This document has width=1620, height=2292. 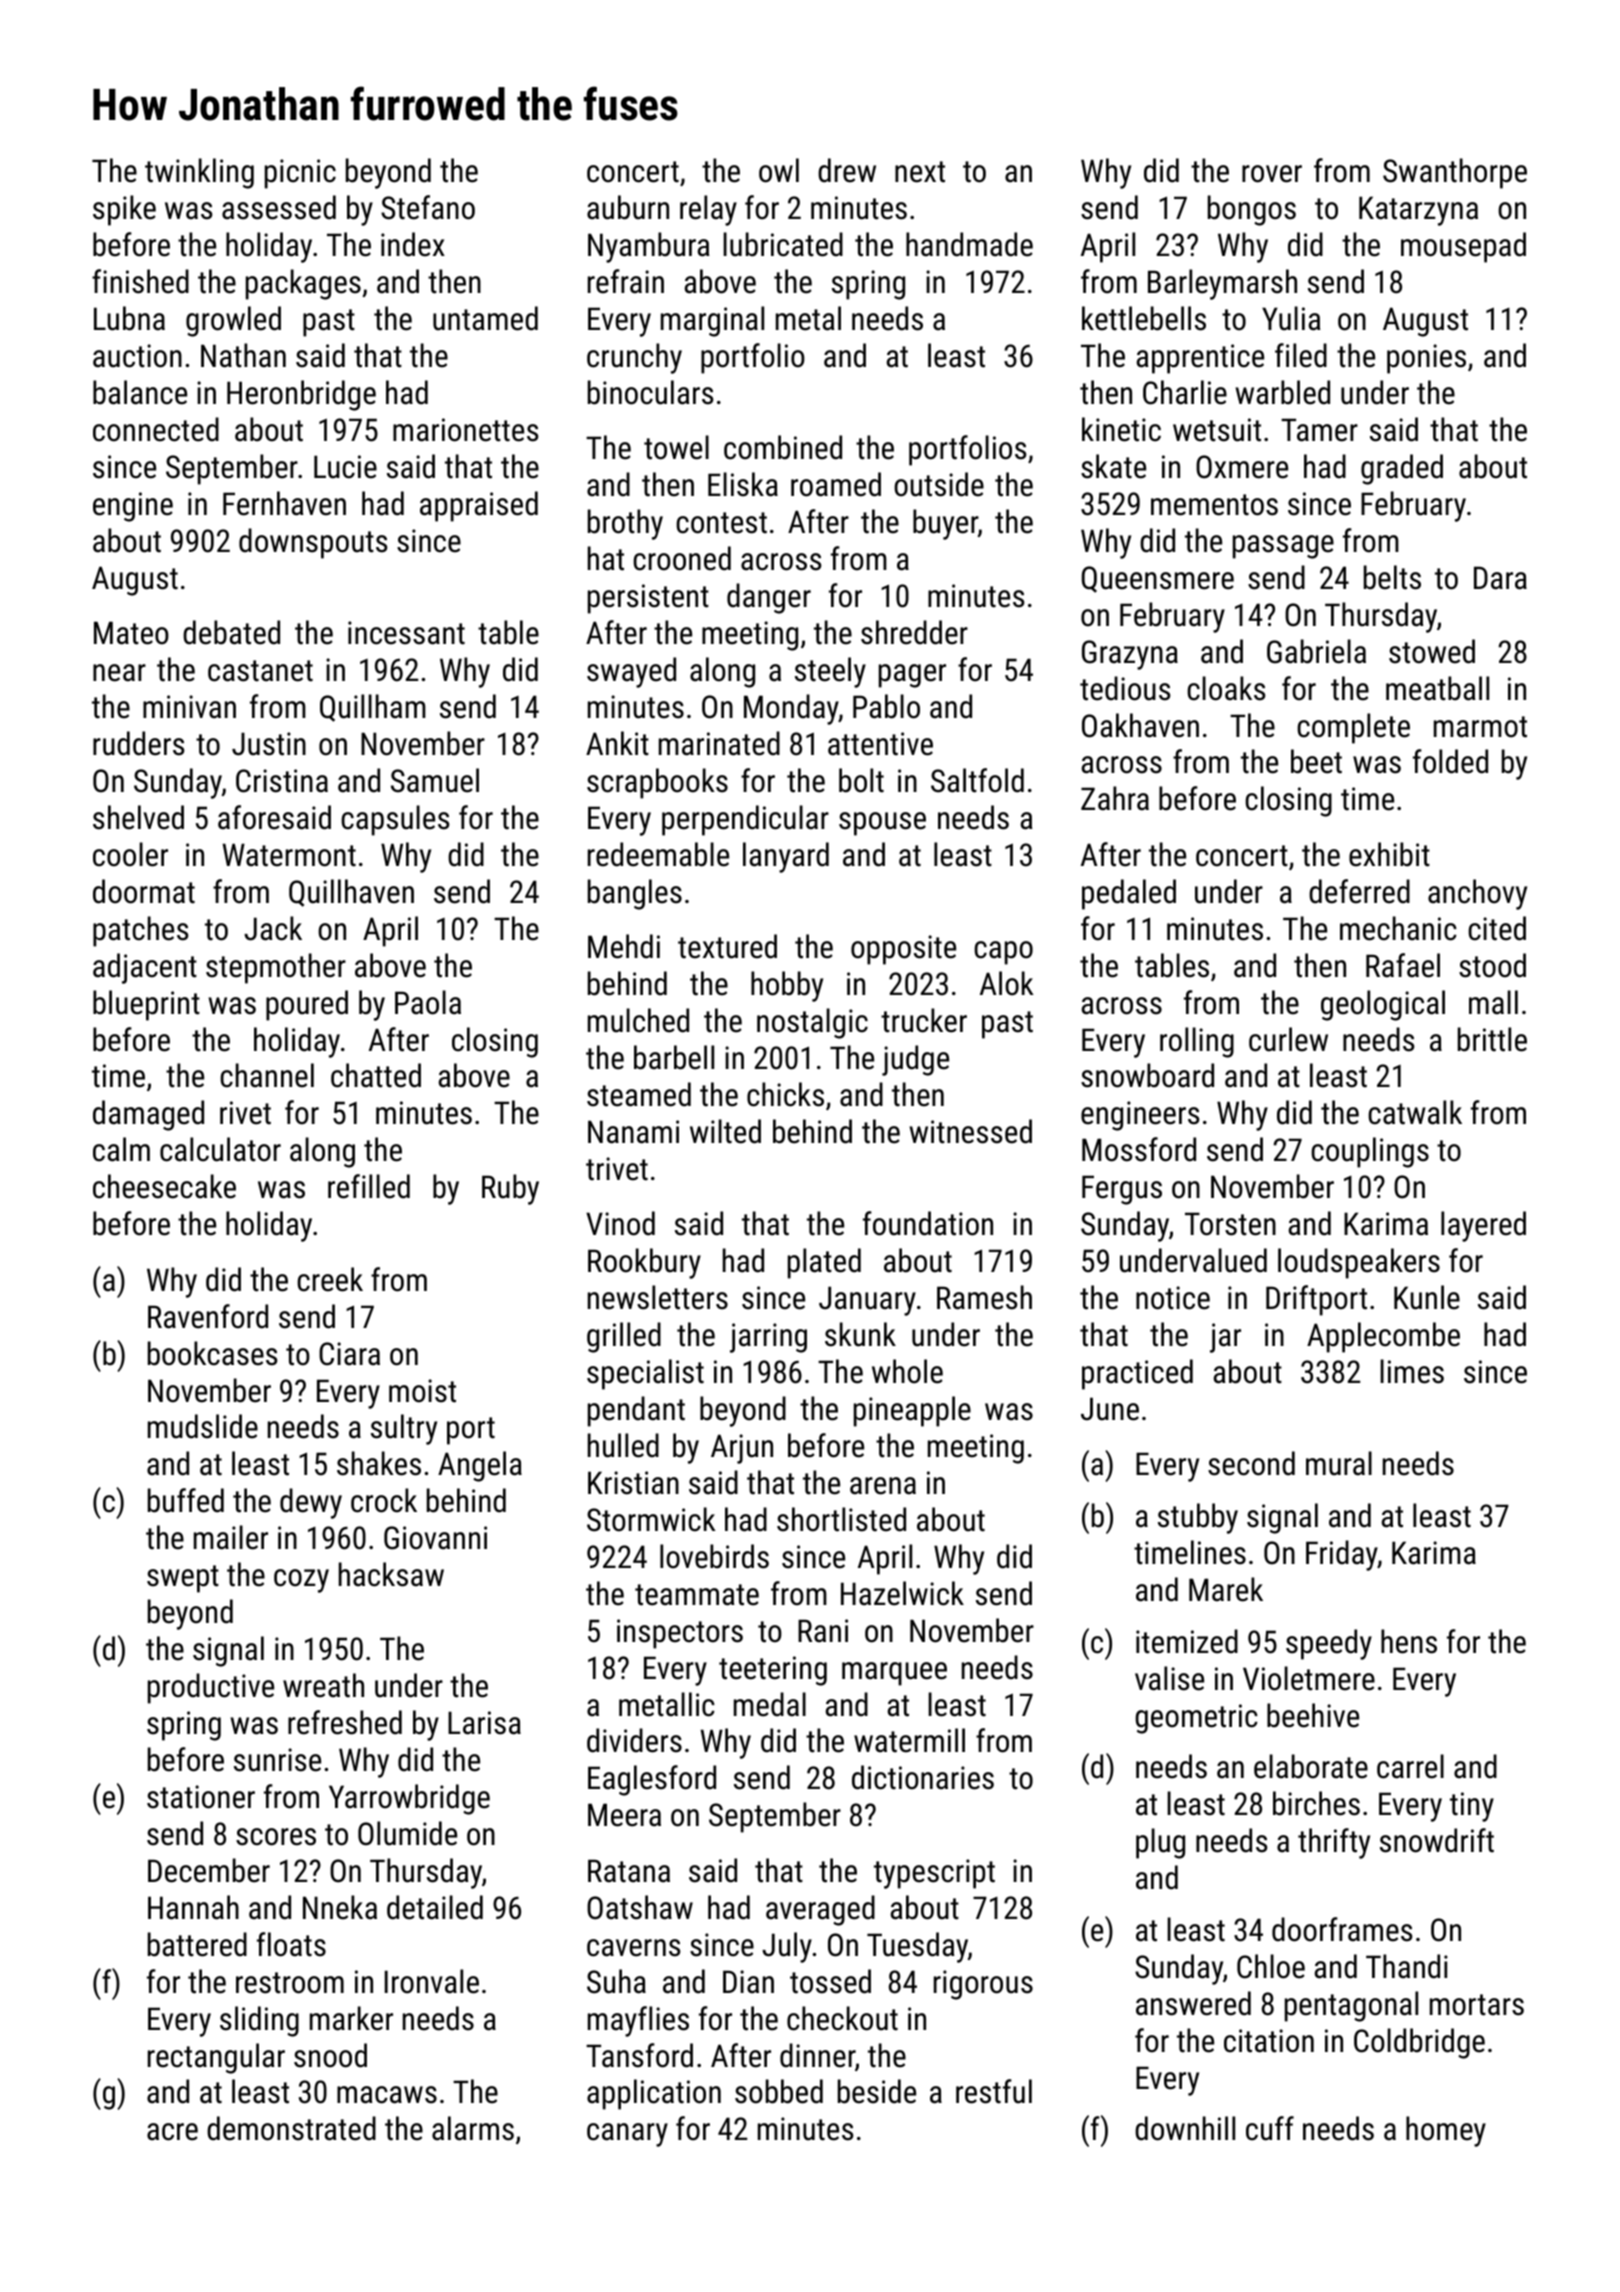 I want to click on index, so click(x=413, y=244).
